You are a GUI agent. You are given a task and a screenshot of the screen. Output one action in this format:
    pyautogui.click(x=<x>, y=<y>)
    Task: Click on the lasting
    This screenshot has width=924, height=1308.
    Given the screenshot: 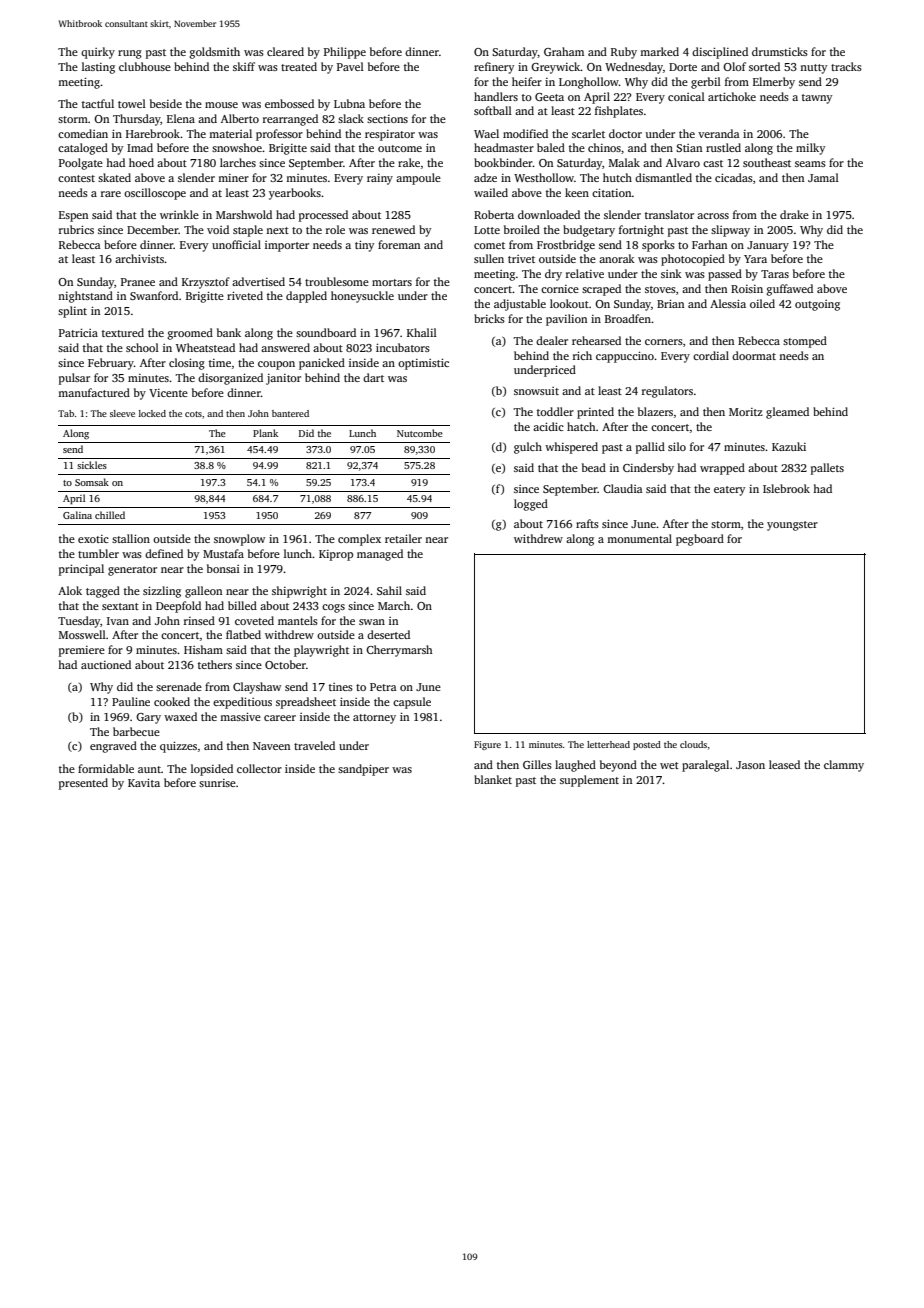 What is the action you would take?
    pyautogui.click(x=98, y=68)
